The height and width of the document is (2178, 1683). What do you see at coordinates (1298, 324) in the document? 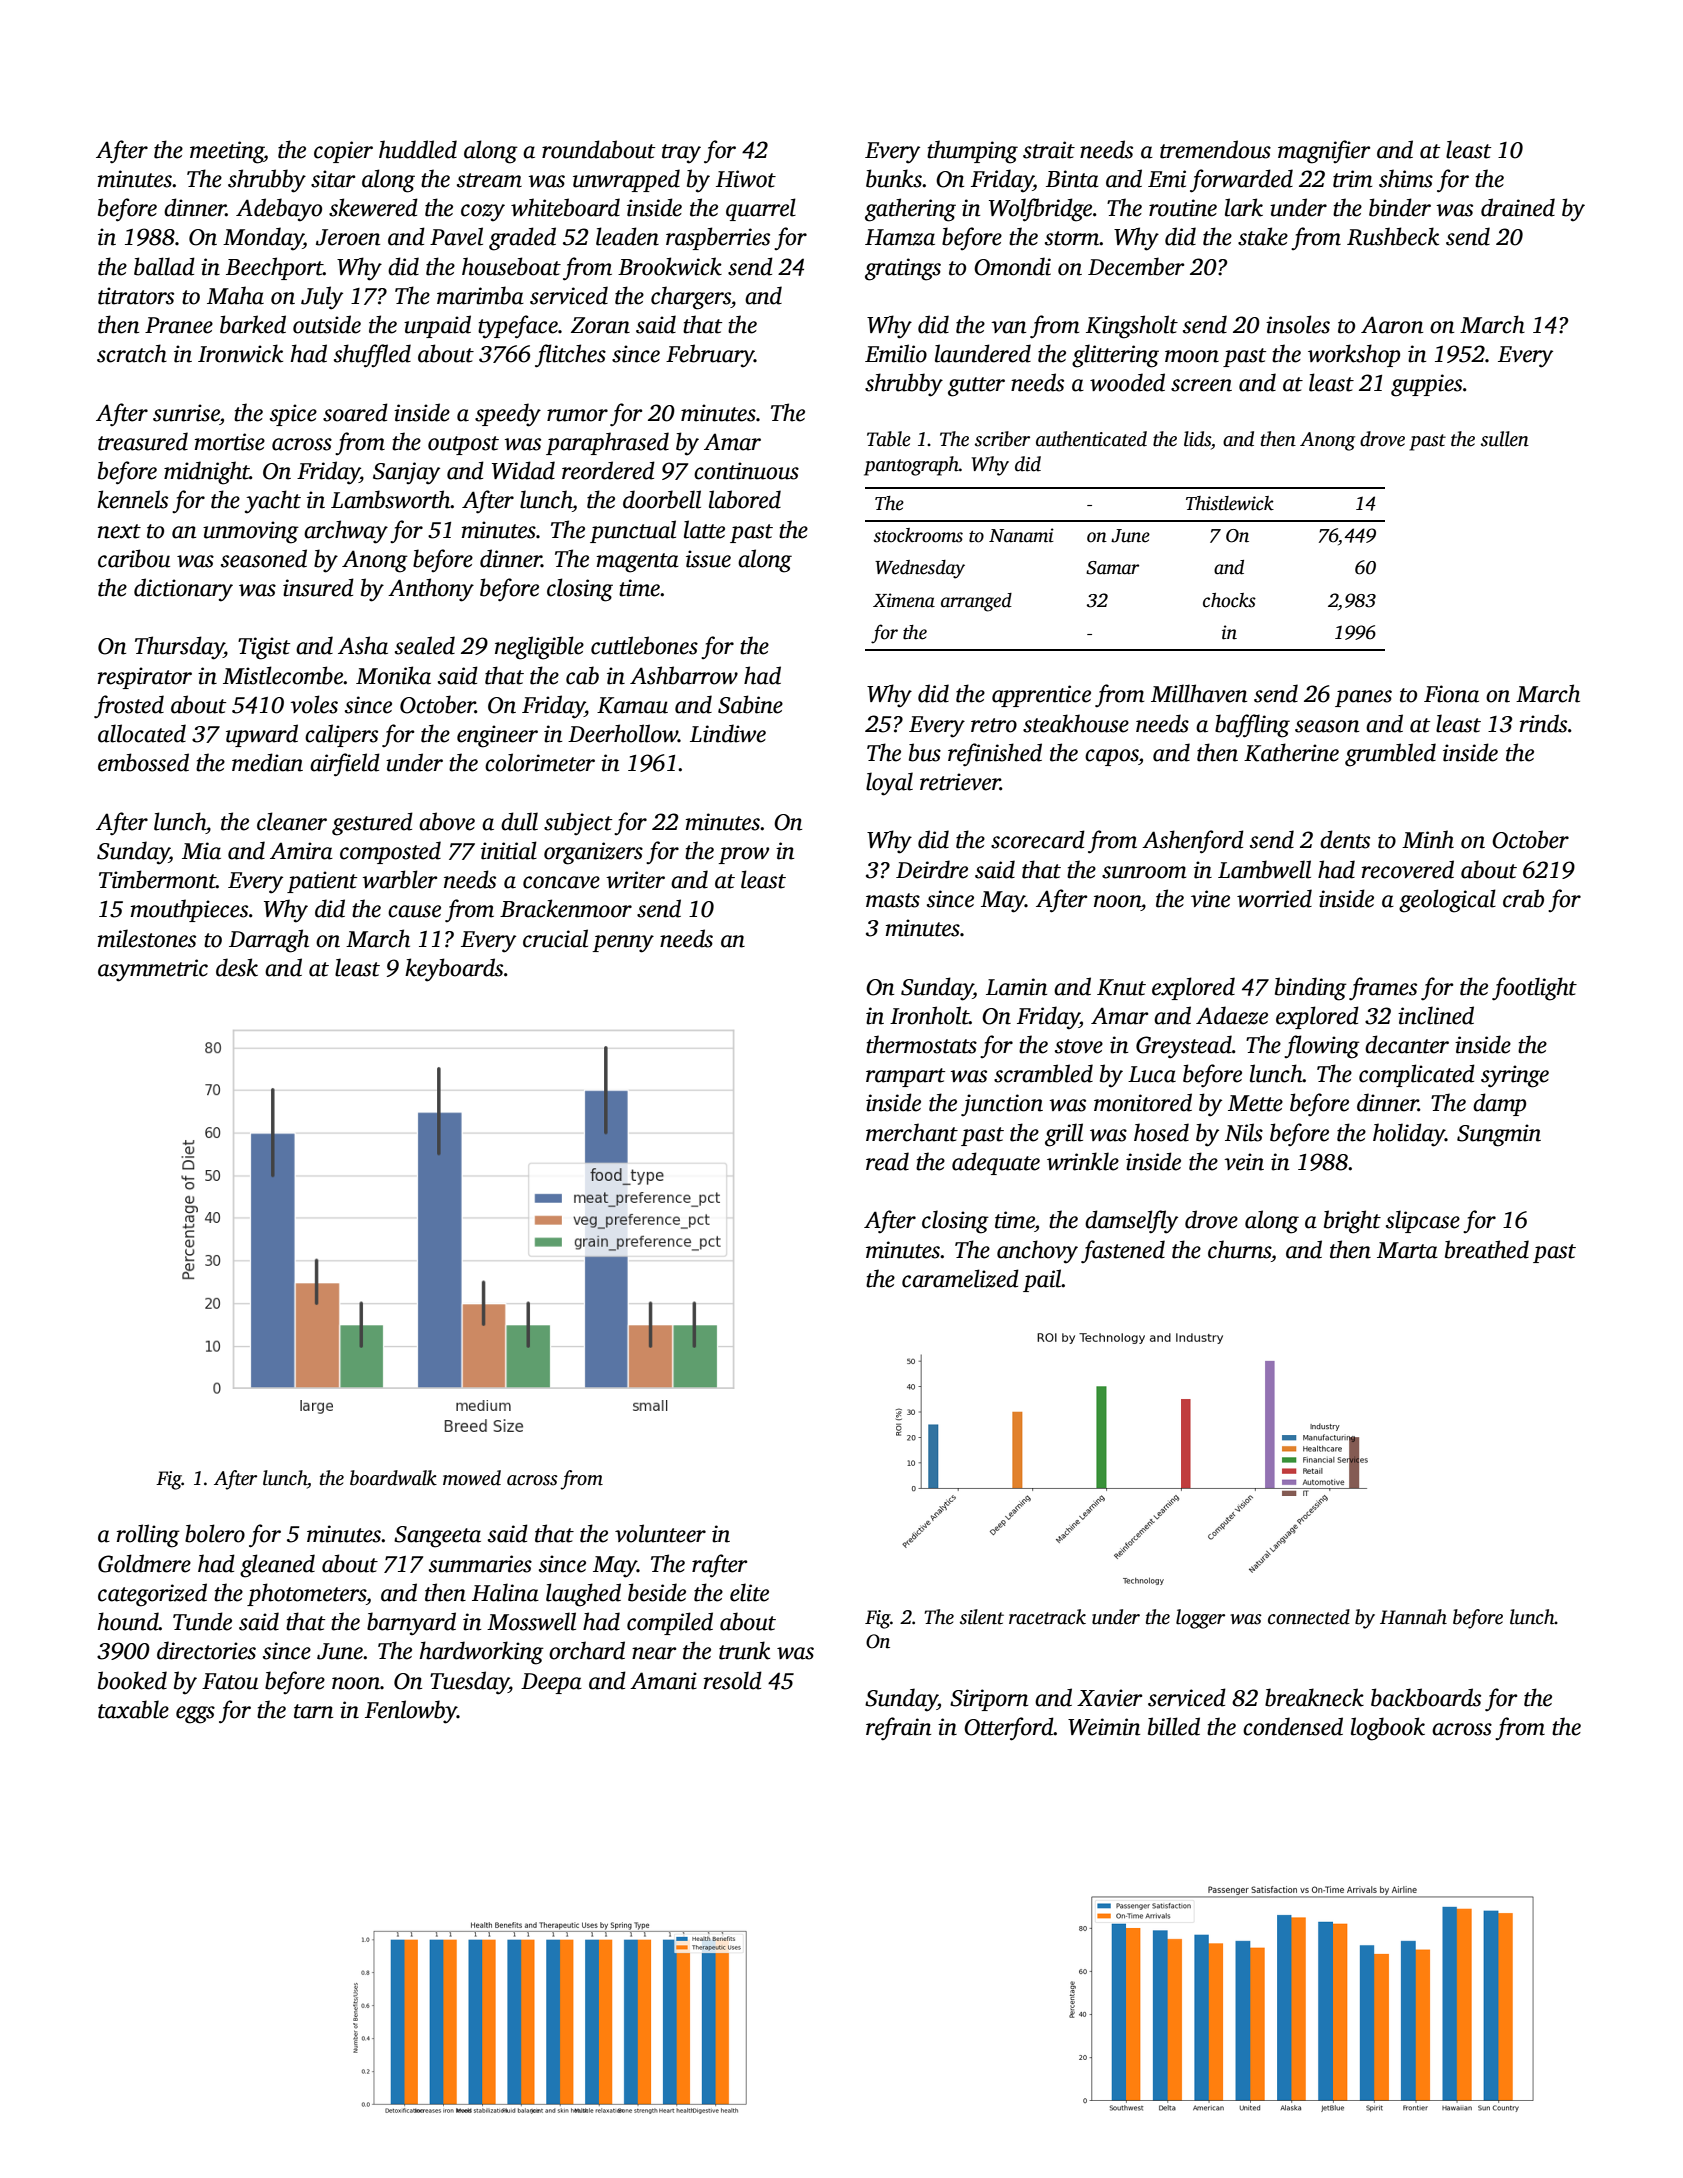
I see `insoles` at bounding box center [1298, 324].
